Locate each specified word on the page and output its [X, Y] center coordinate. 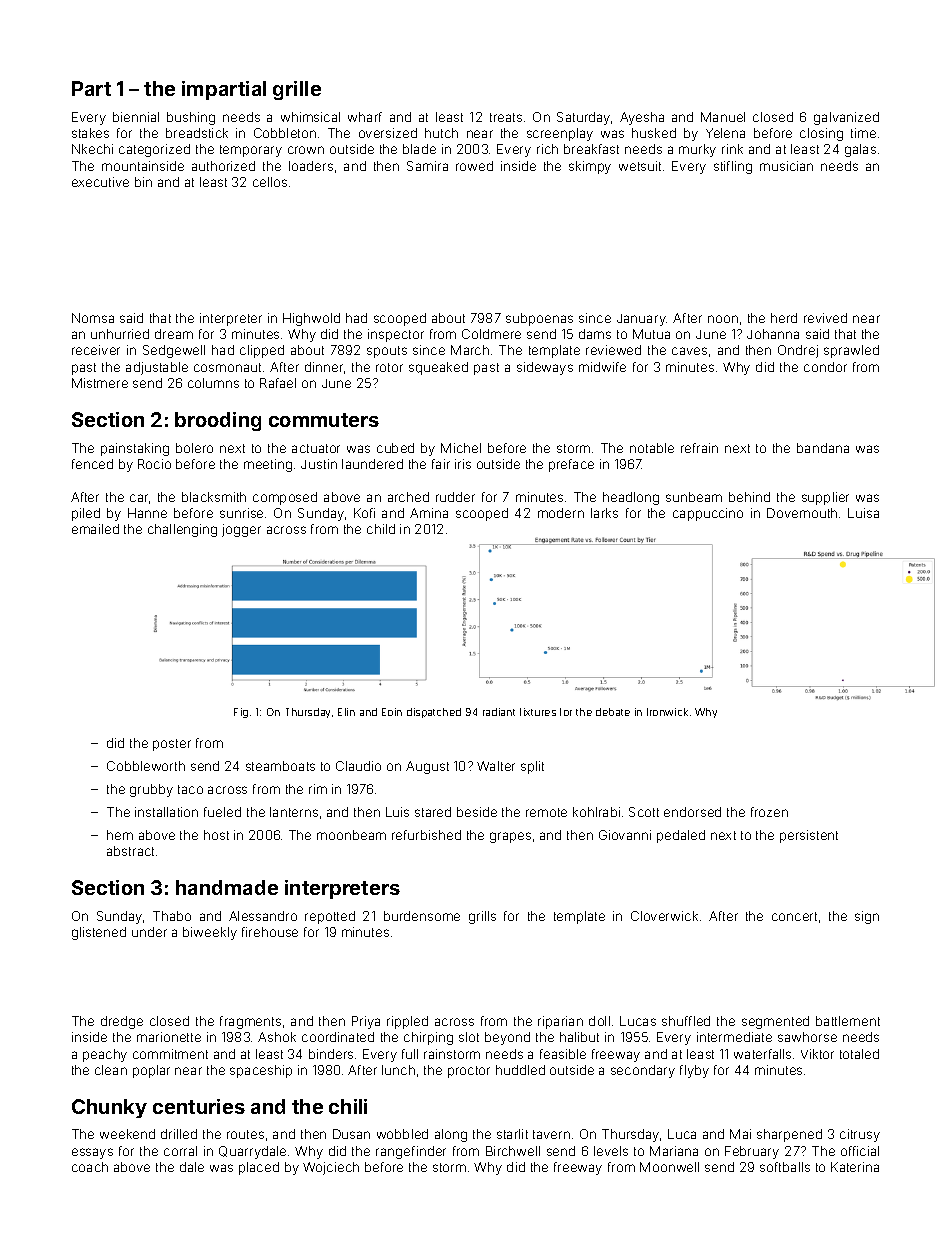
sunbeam [694, 497]
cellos [270, 182]
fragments [250, 1022]
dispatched [434, 713]
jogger [241, 530]
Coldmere [491, 334]
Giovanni [625, 835]
